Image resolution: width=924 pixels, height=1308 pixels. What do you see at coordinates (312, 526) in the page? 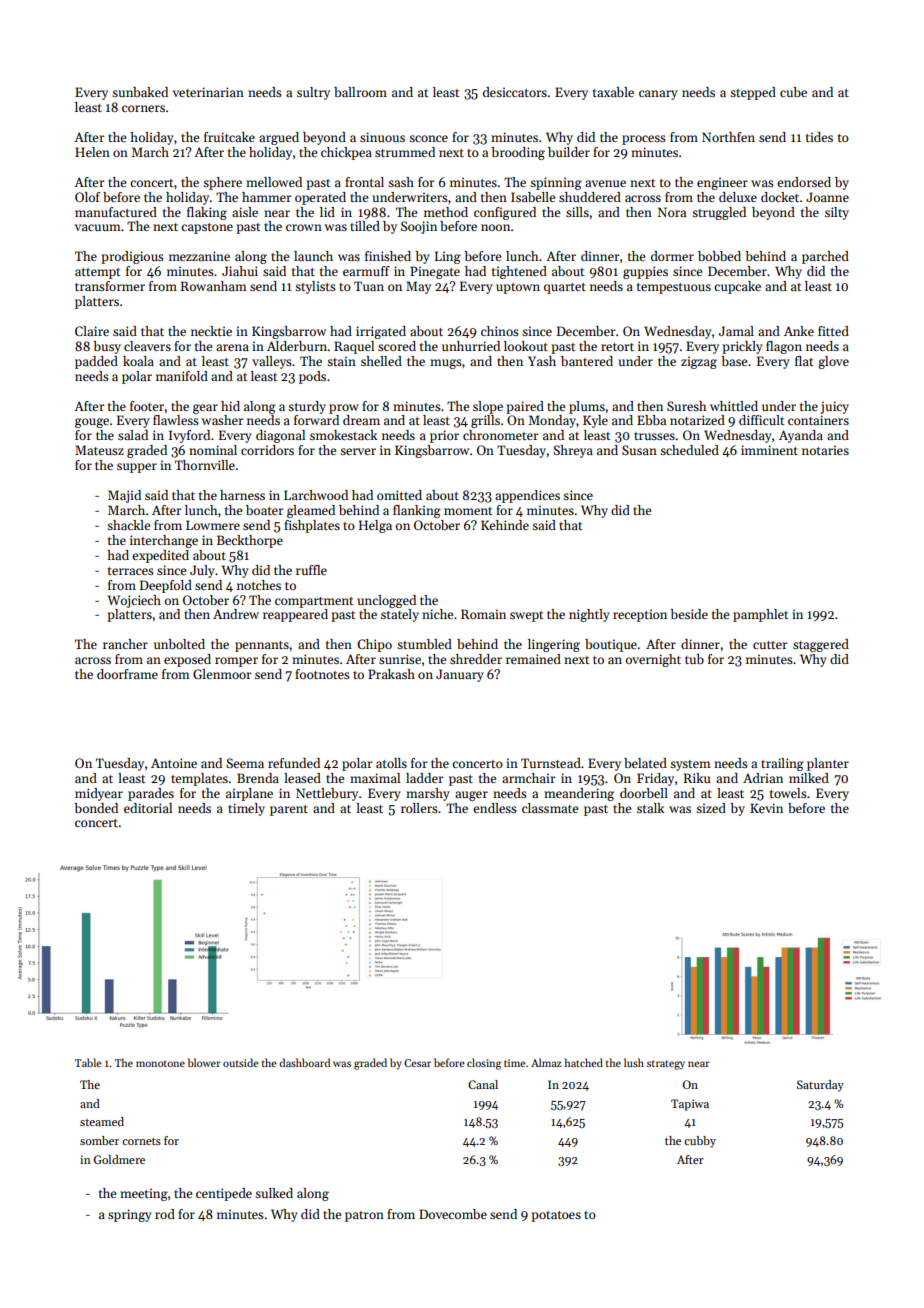
I see `fishplates` at bounding box center [312, 526].
